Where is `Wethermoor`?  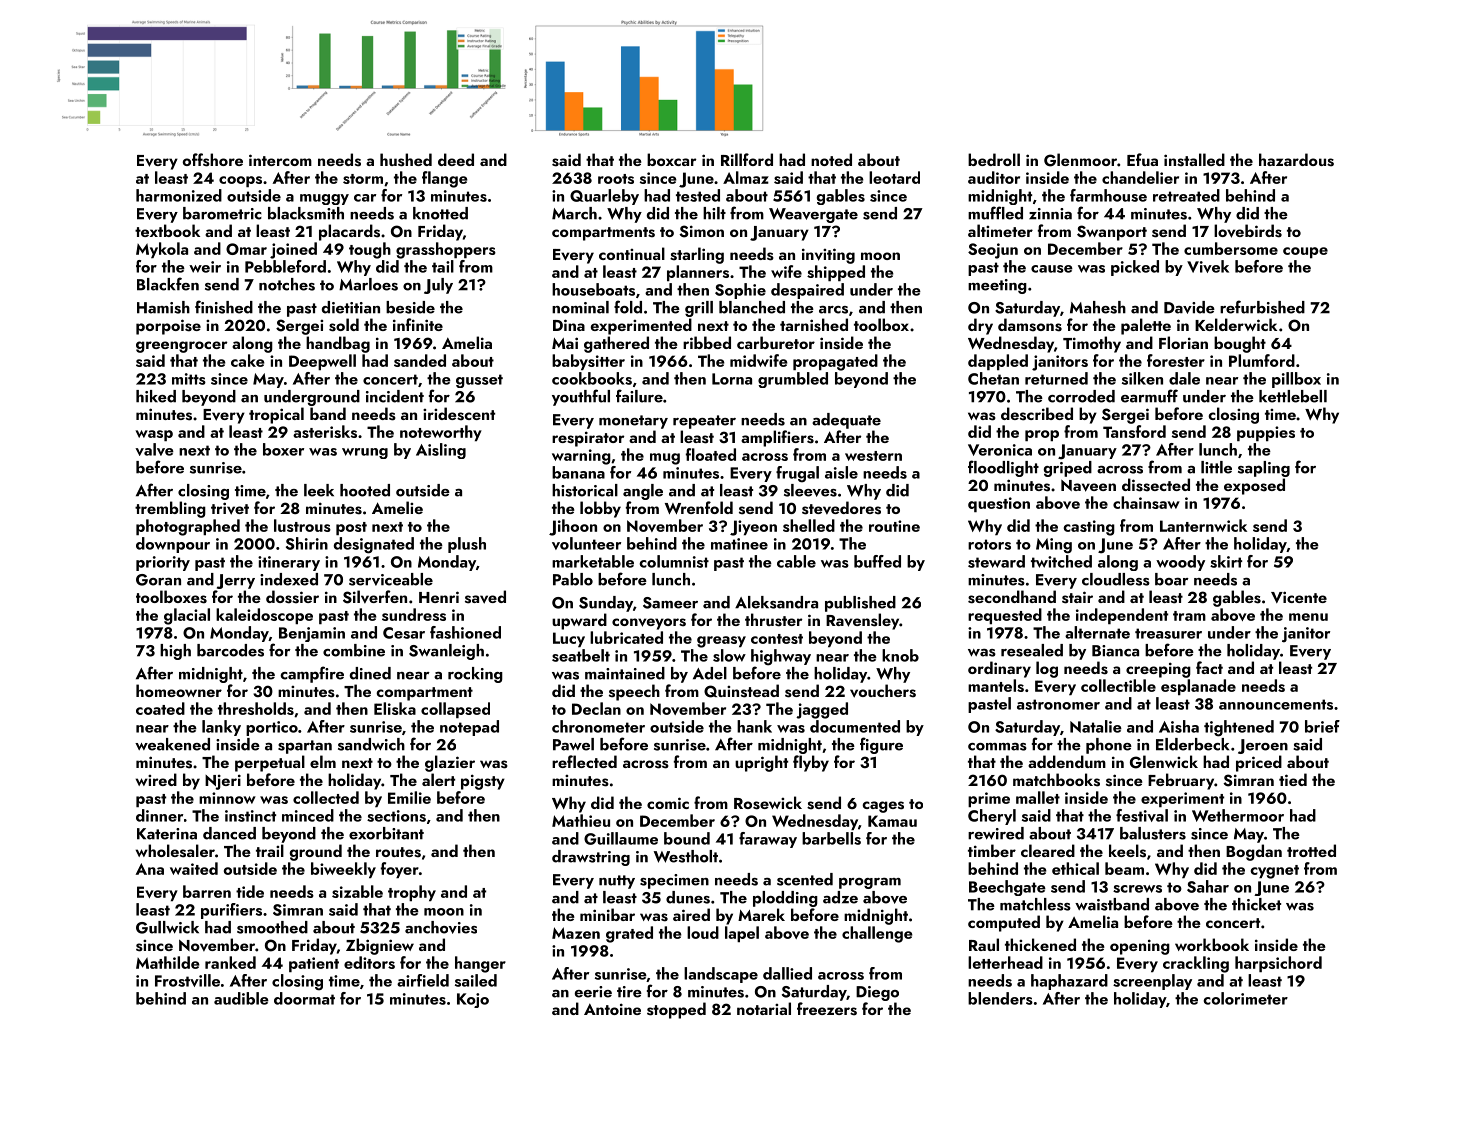
Wethermoor is located at coordinates (1238, 815).
